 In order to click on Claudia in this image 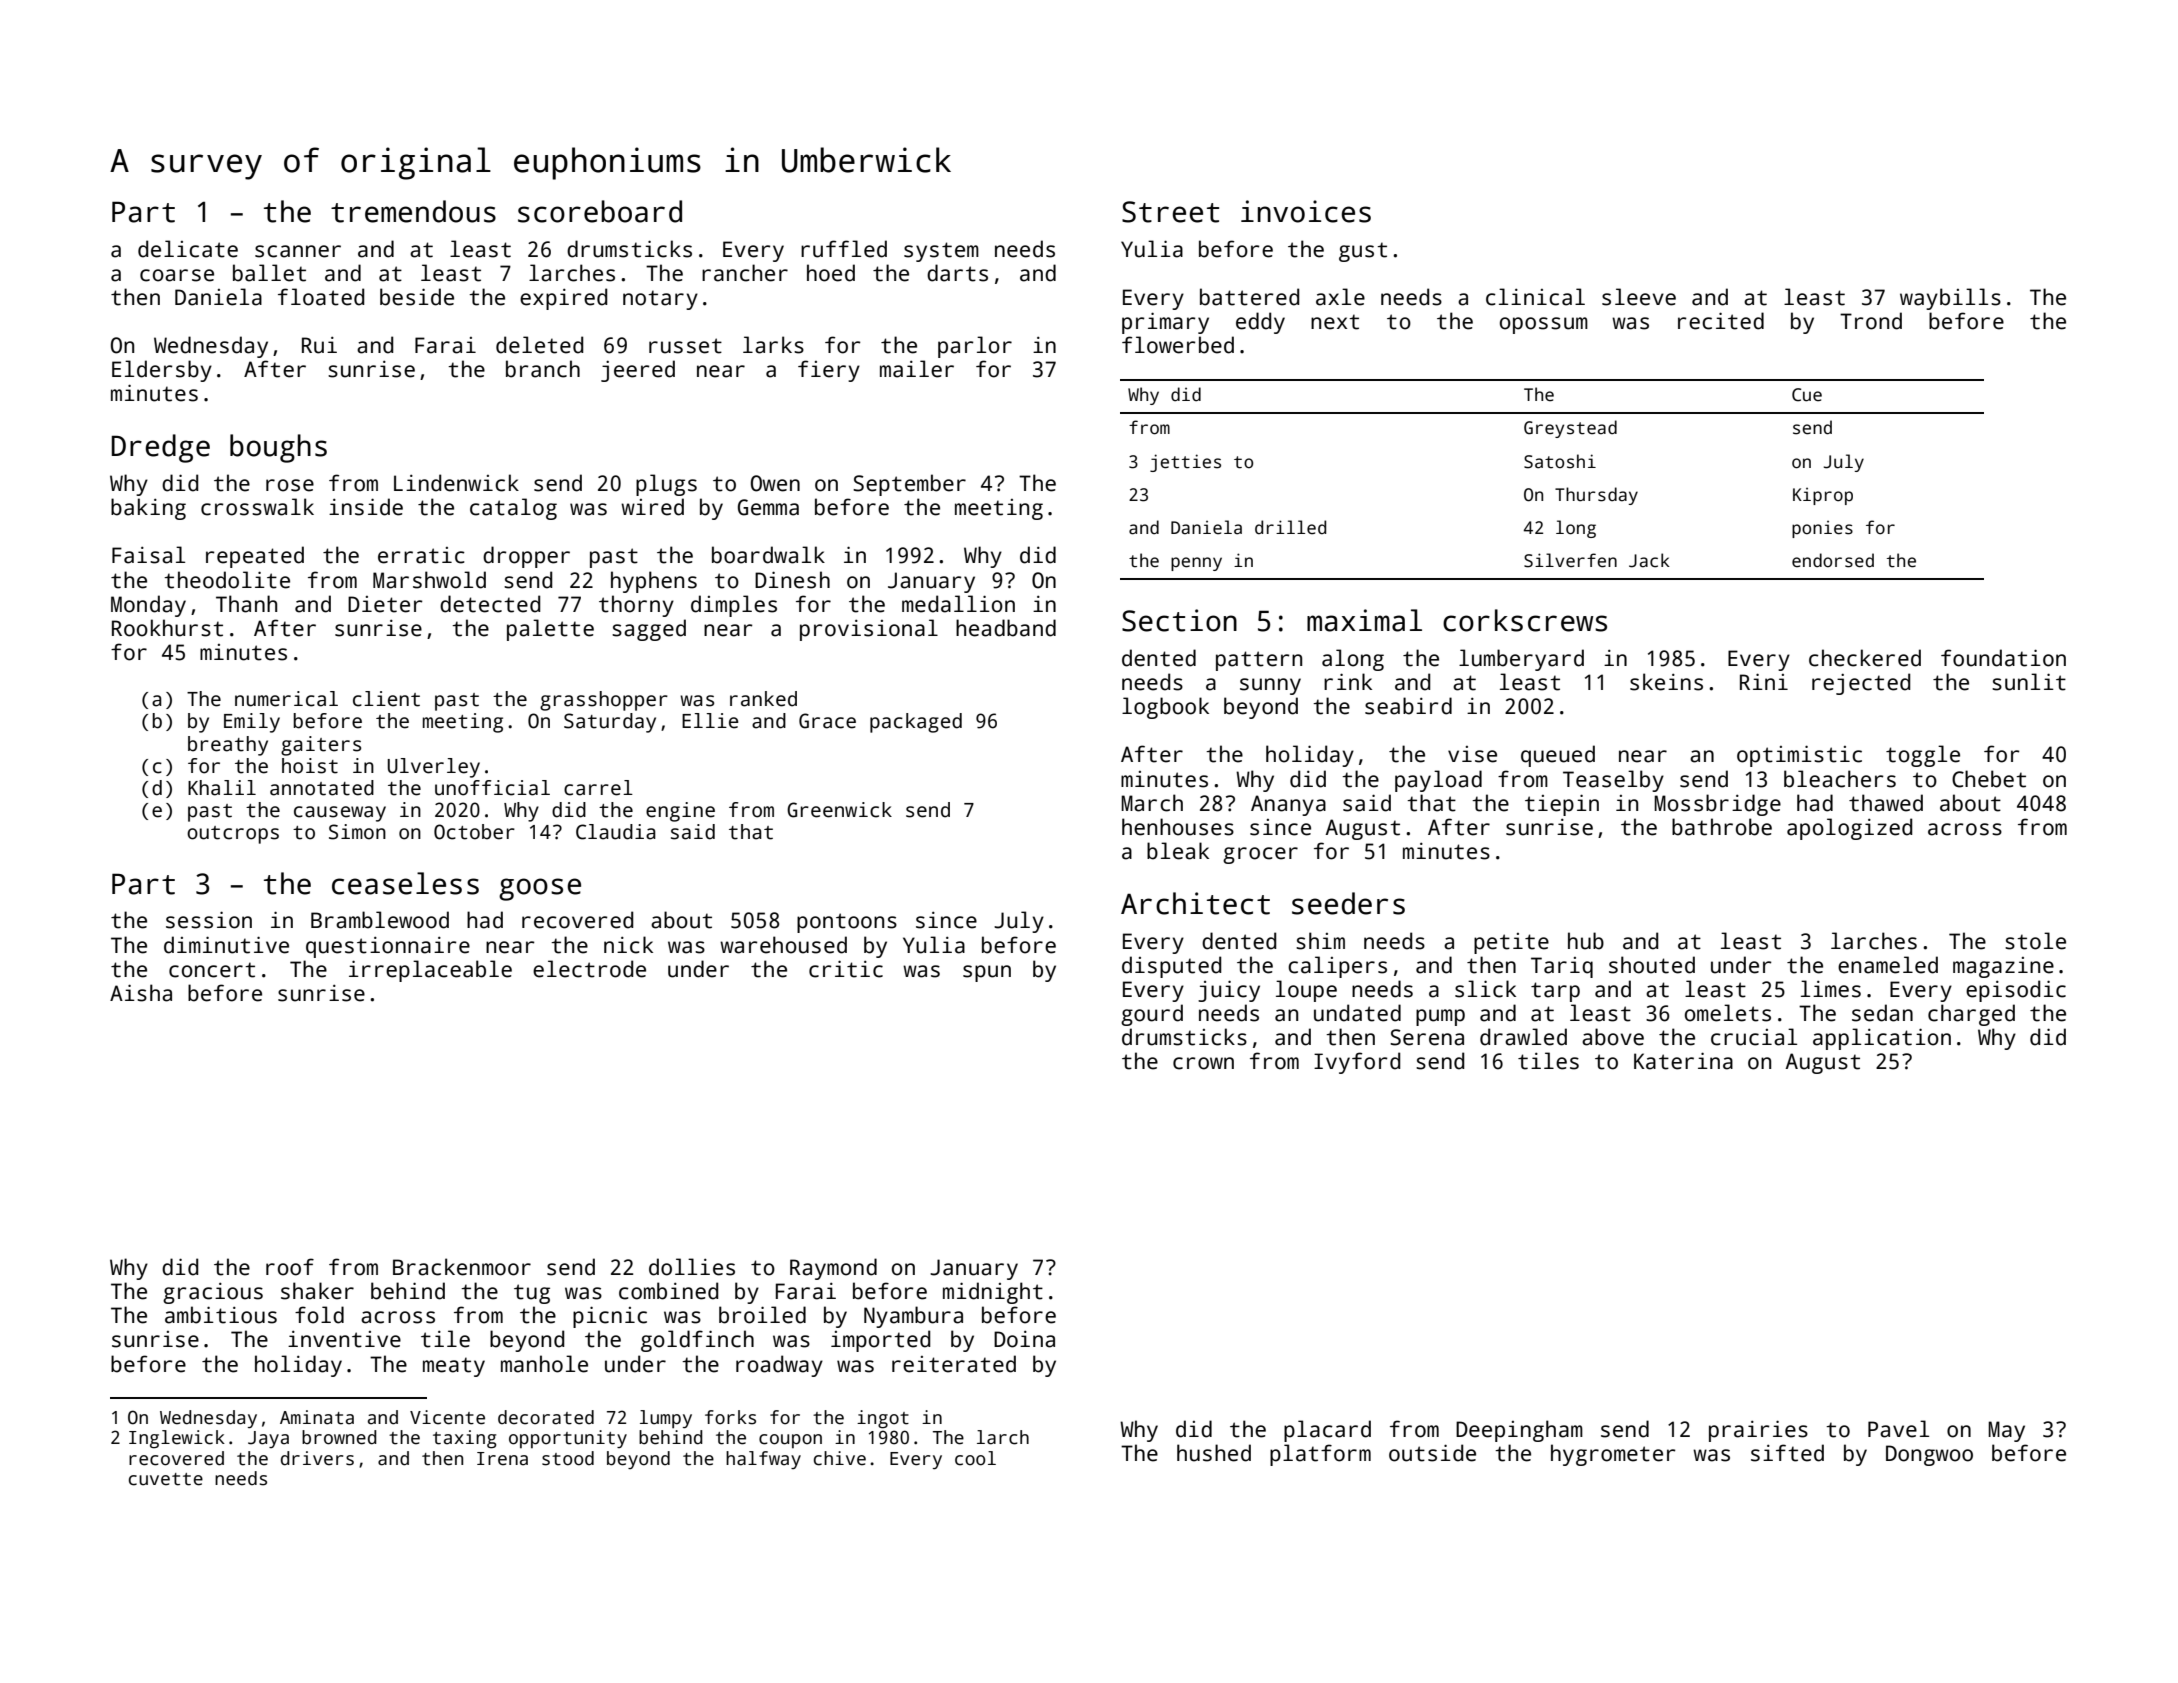, I will do `click(616, 832)`.
